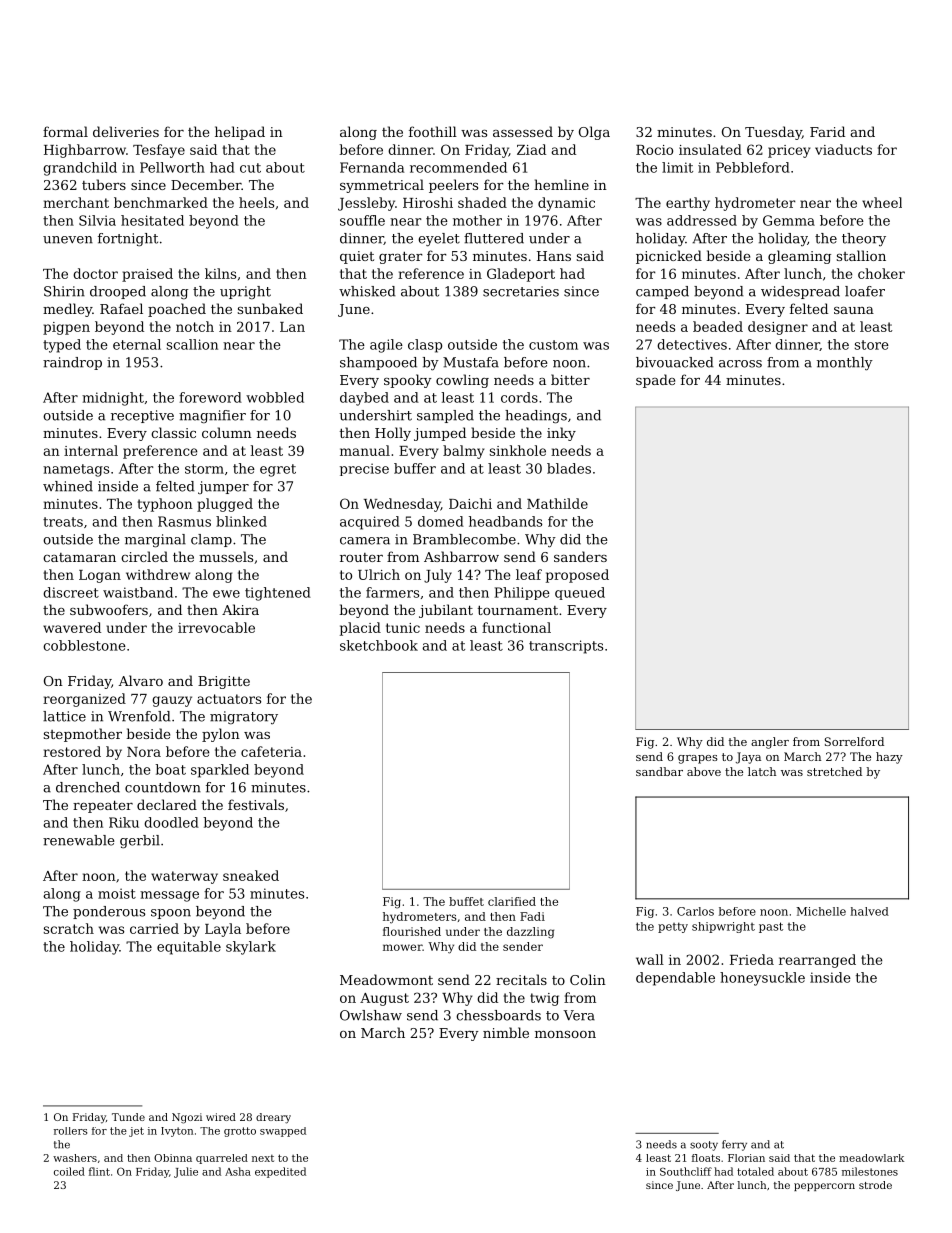 Image resolution: width=952 pixels, height=1233 pixels. Describe the element at coordinates (594, 133) in the screenshot. I see `Olga` at that location.
